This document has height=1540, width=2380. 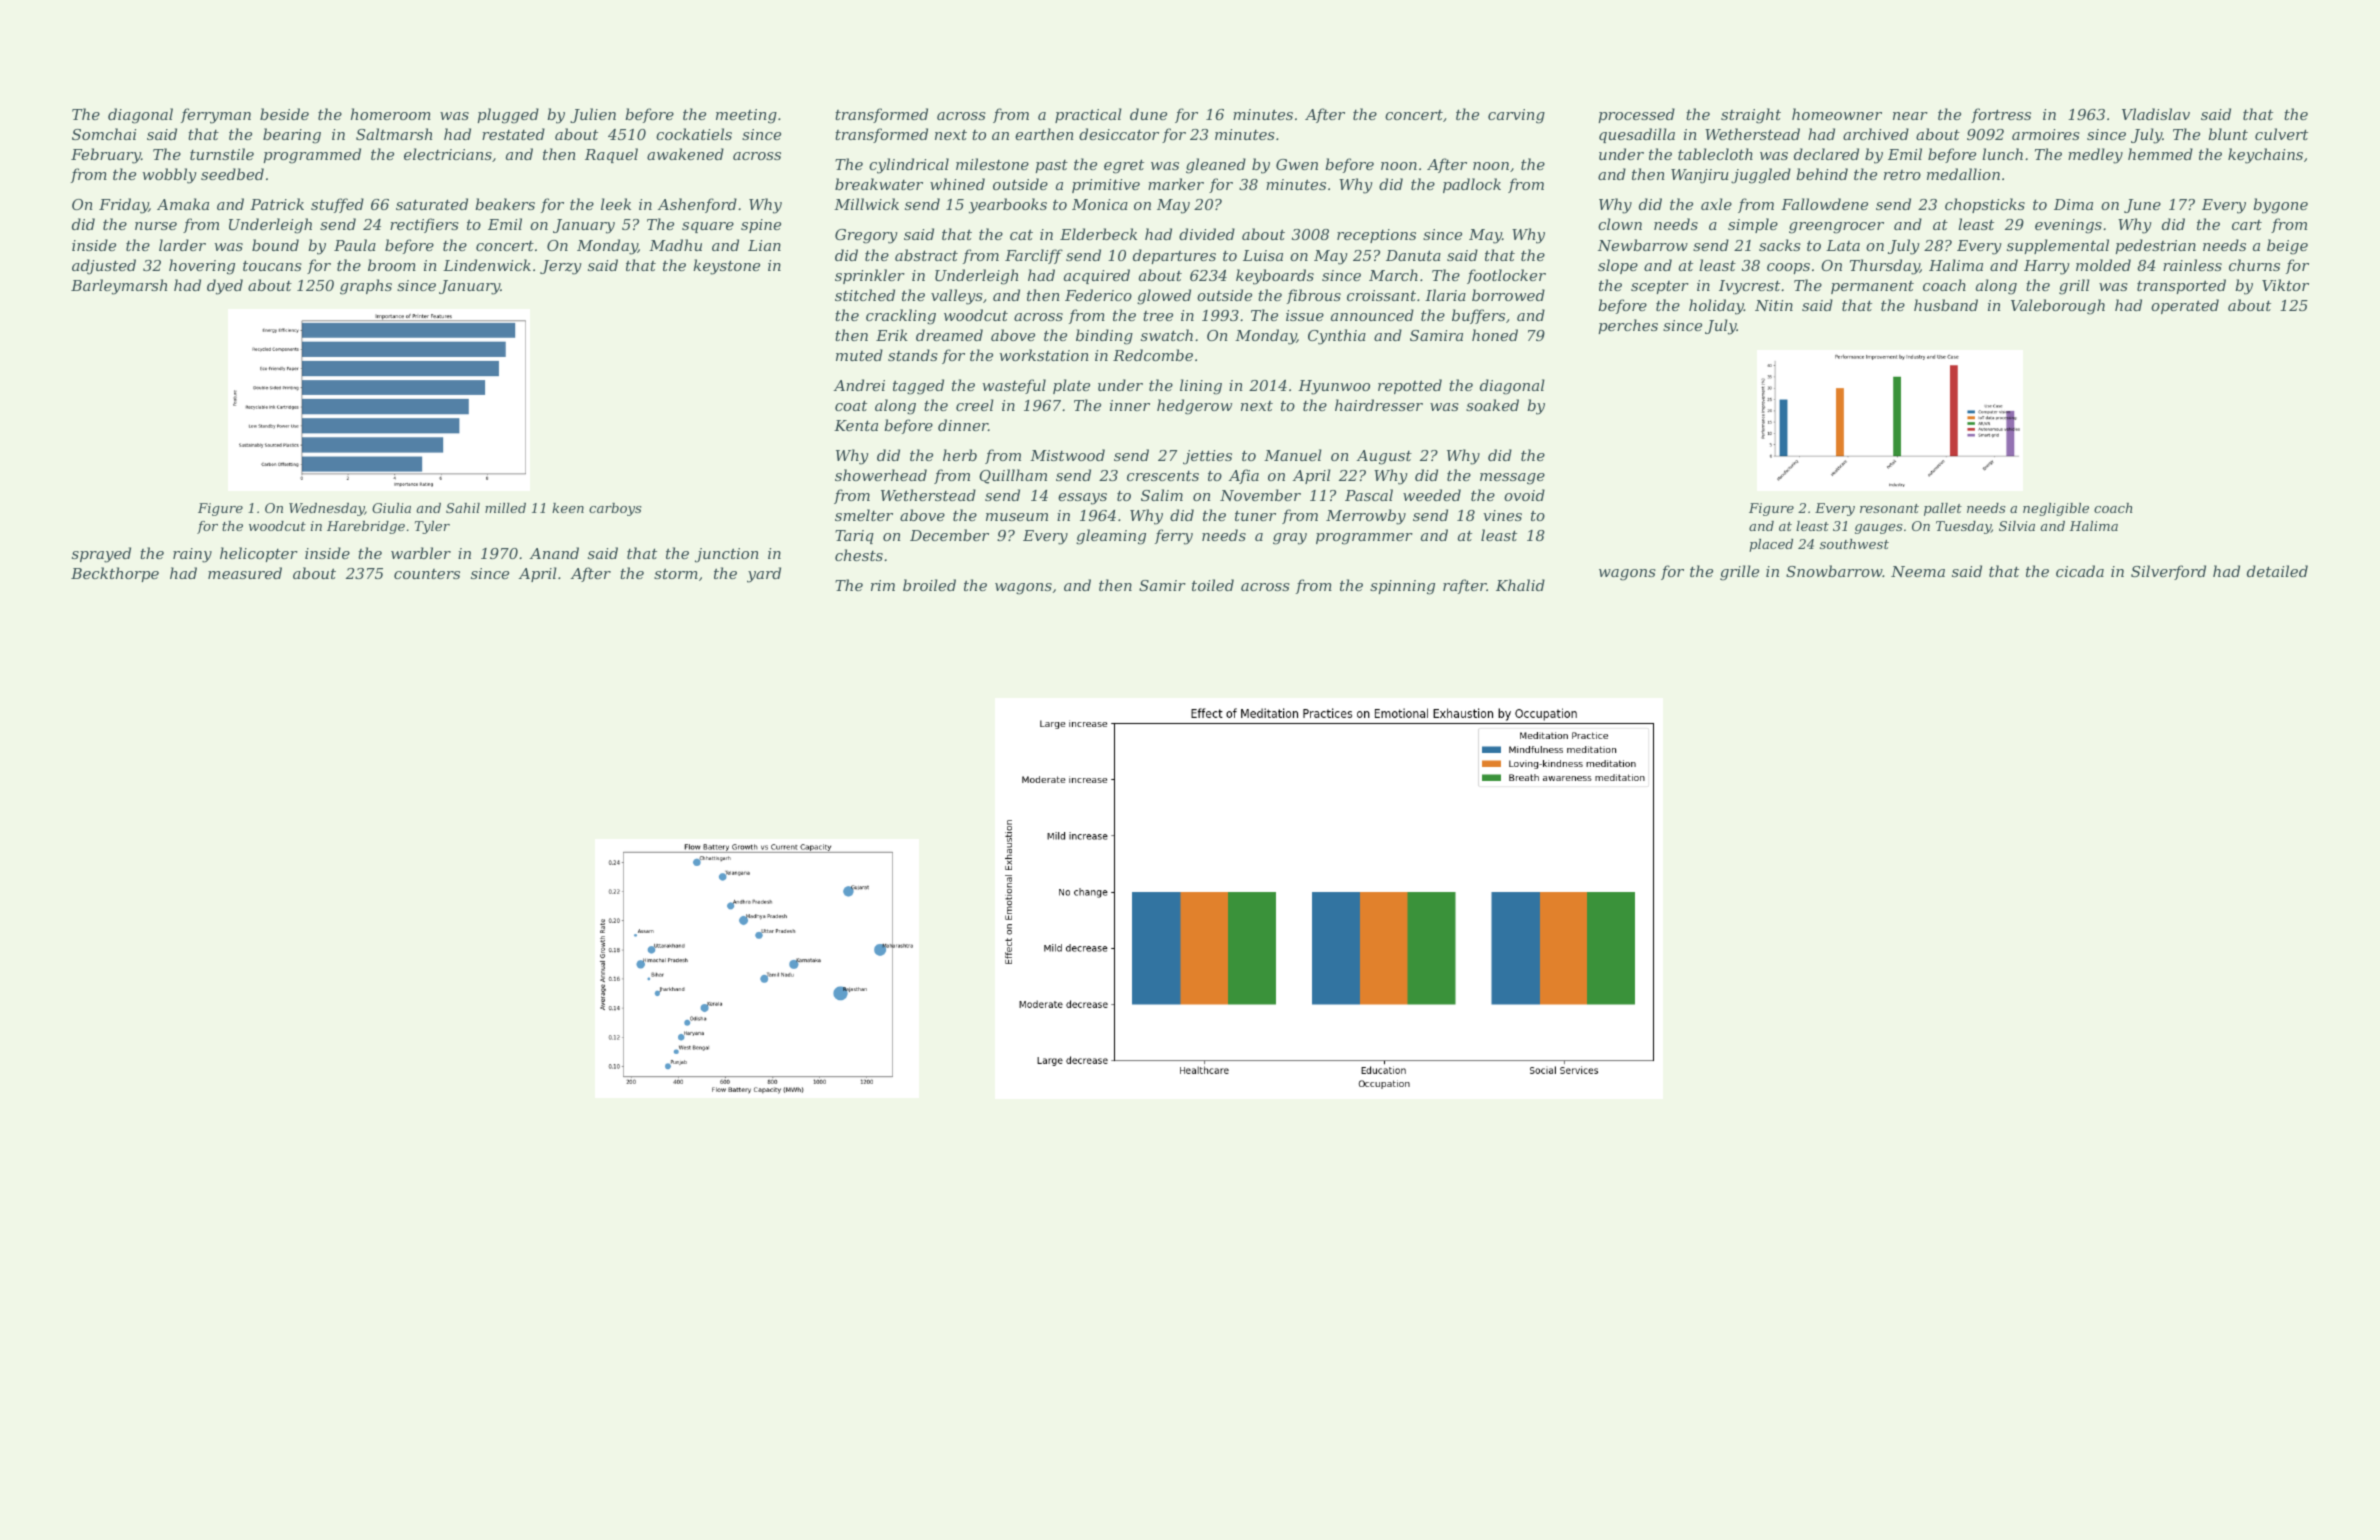 I want to click on beside, so click(x=284, y=114).
